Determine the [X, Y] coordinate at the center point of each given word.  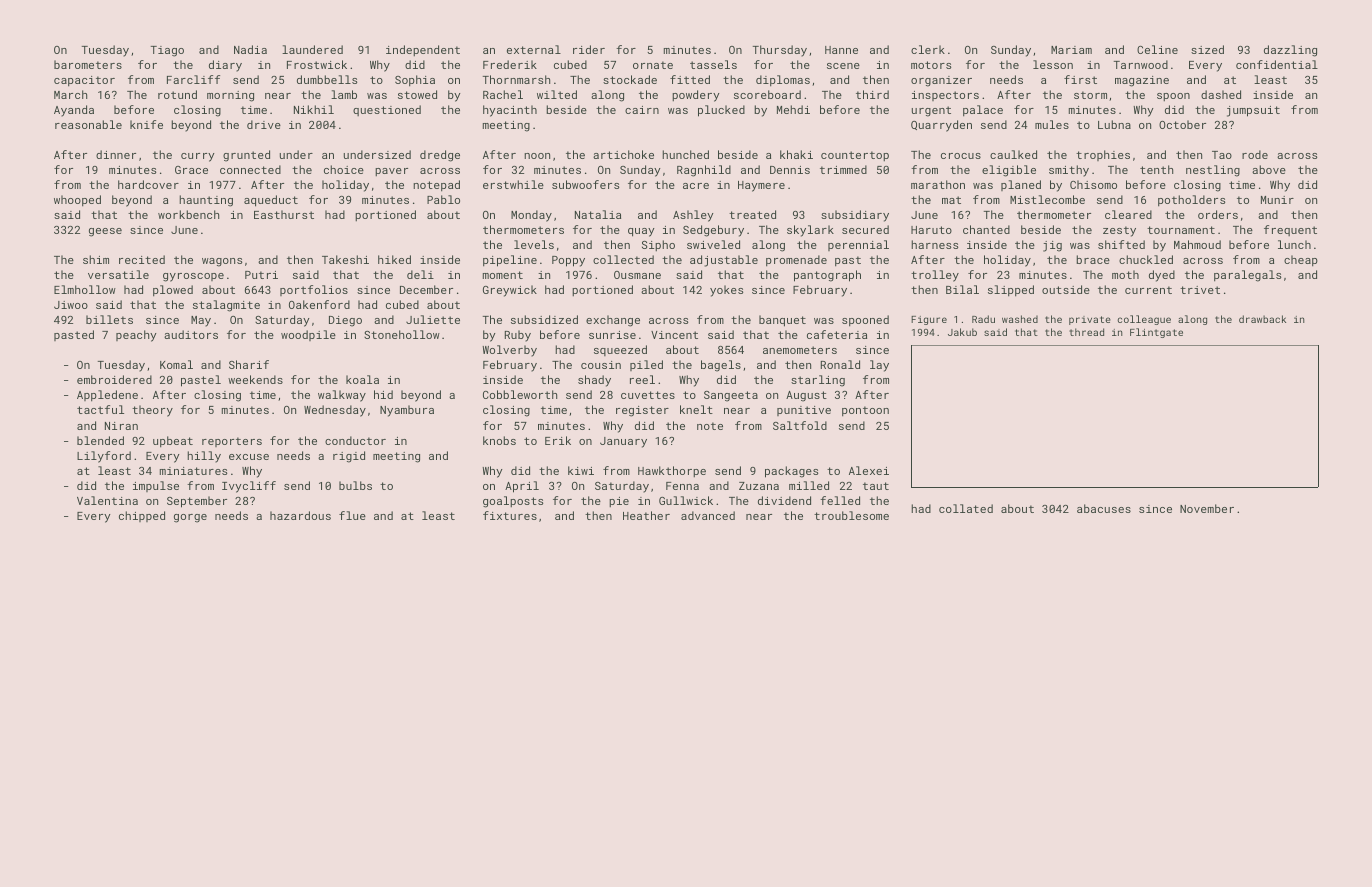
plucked [721, 111]
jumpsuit [1253, 111]
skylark [810, 231]
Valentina [107, 500]
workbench [188, 214]
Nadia [250, 49]
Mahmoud [1197, 244]
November [1207, 508]
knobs [499, 440]
